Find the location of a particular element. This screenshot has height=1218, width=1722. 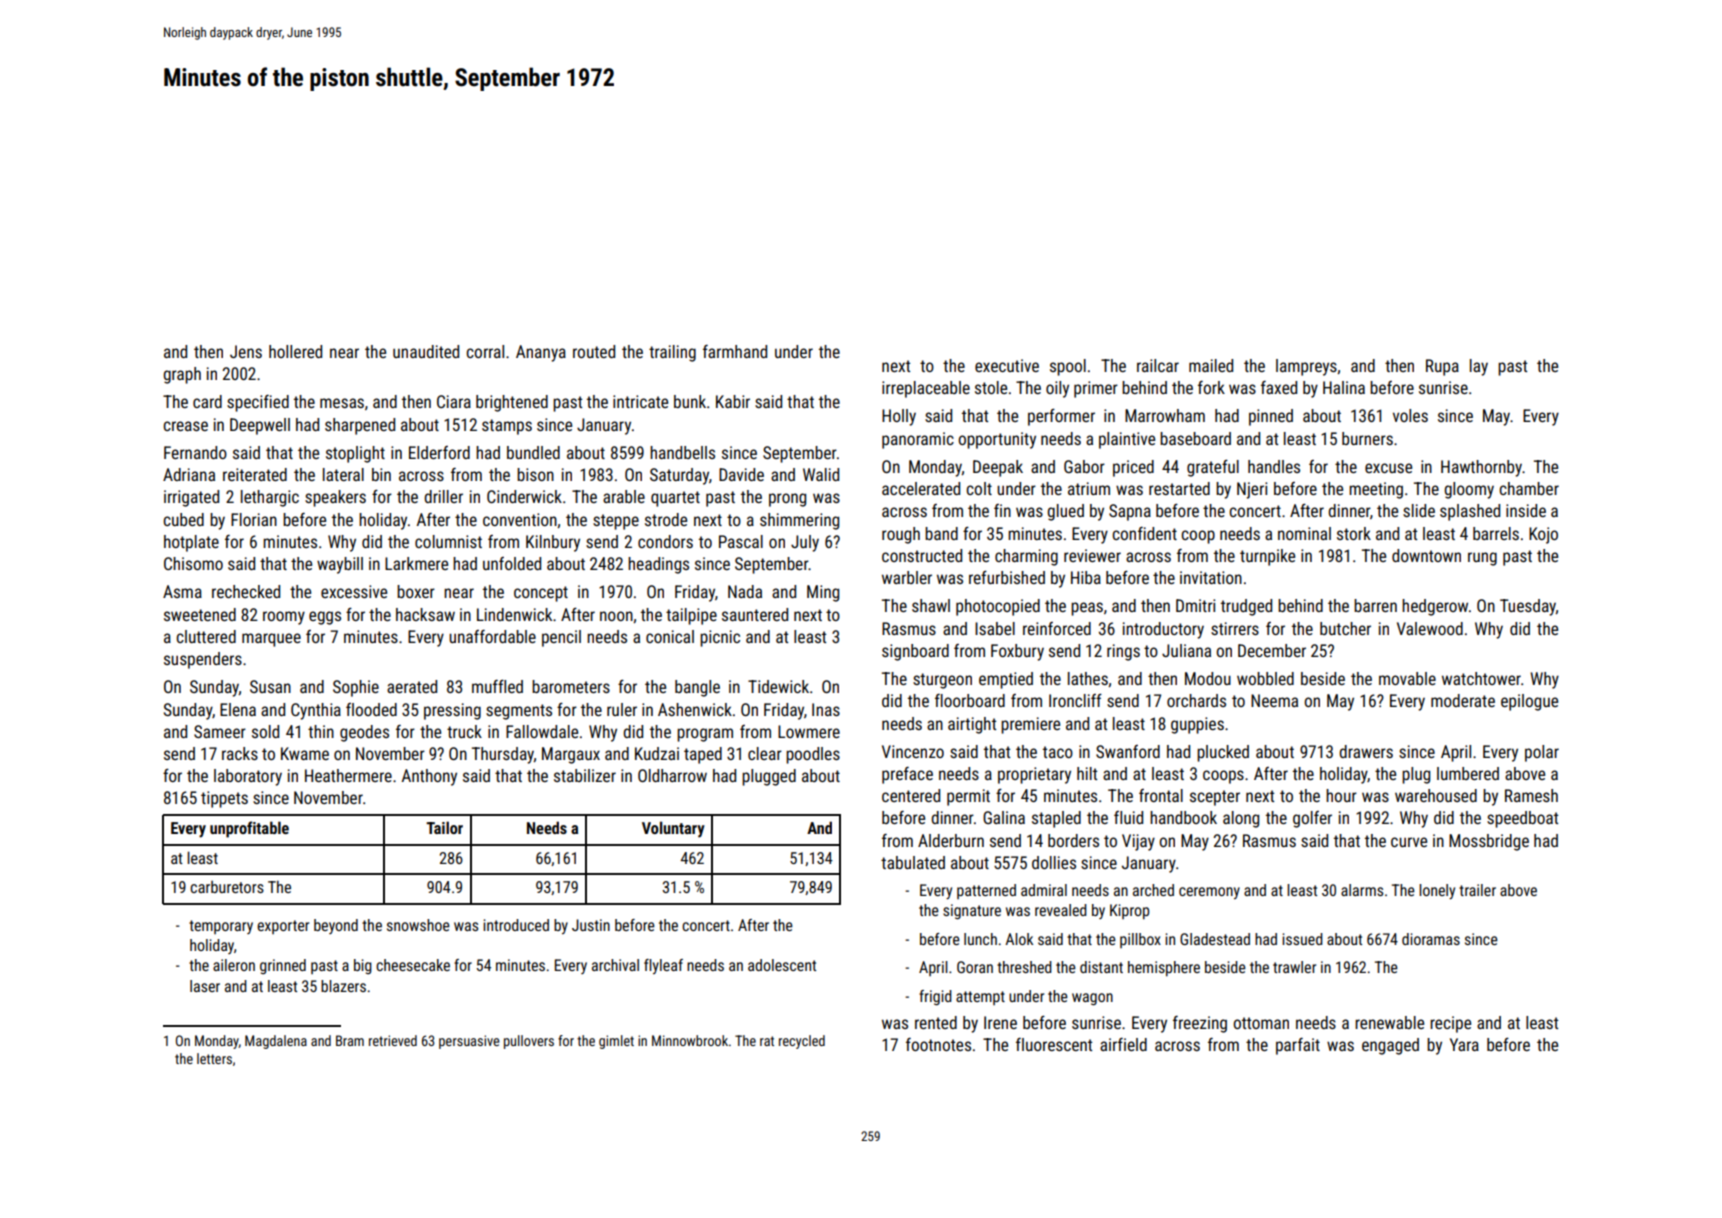

Cinderwick is located at coordinates (524, 496).
